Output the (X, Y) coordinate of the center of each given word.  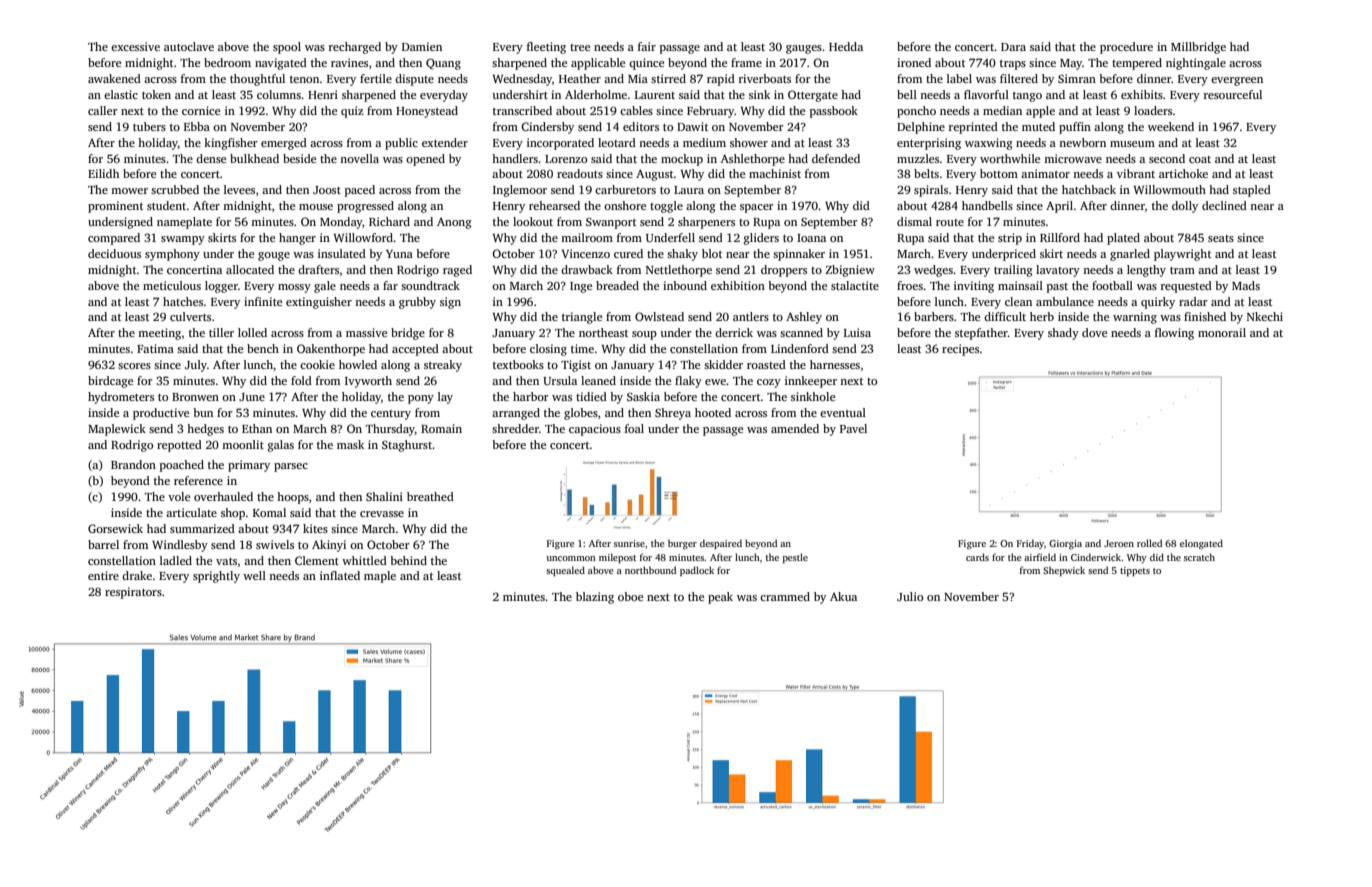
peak (720, 598)
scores (134, 366)
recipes (960, 350)
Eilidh (103, 173)
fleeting (546, 48)
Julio (910, 596)
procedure (1126, 48)
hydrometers (121, 398)
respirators (133, 593)
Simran (1077, 78)
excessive (135, 46)
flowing (1174, 334)
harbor (531, 396)
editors (641, 126)
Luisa (857, 332)
